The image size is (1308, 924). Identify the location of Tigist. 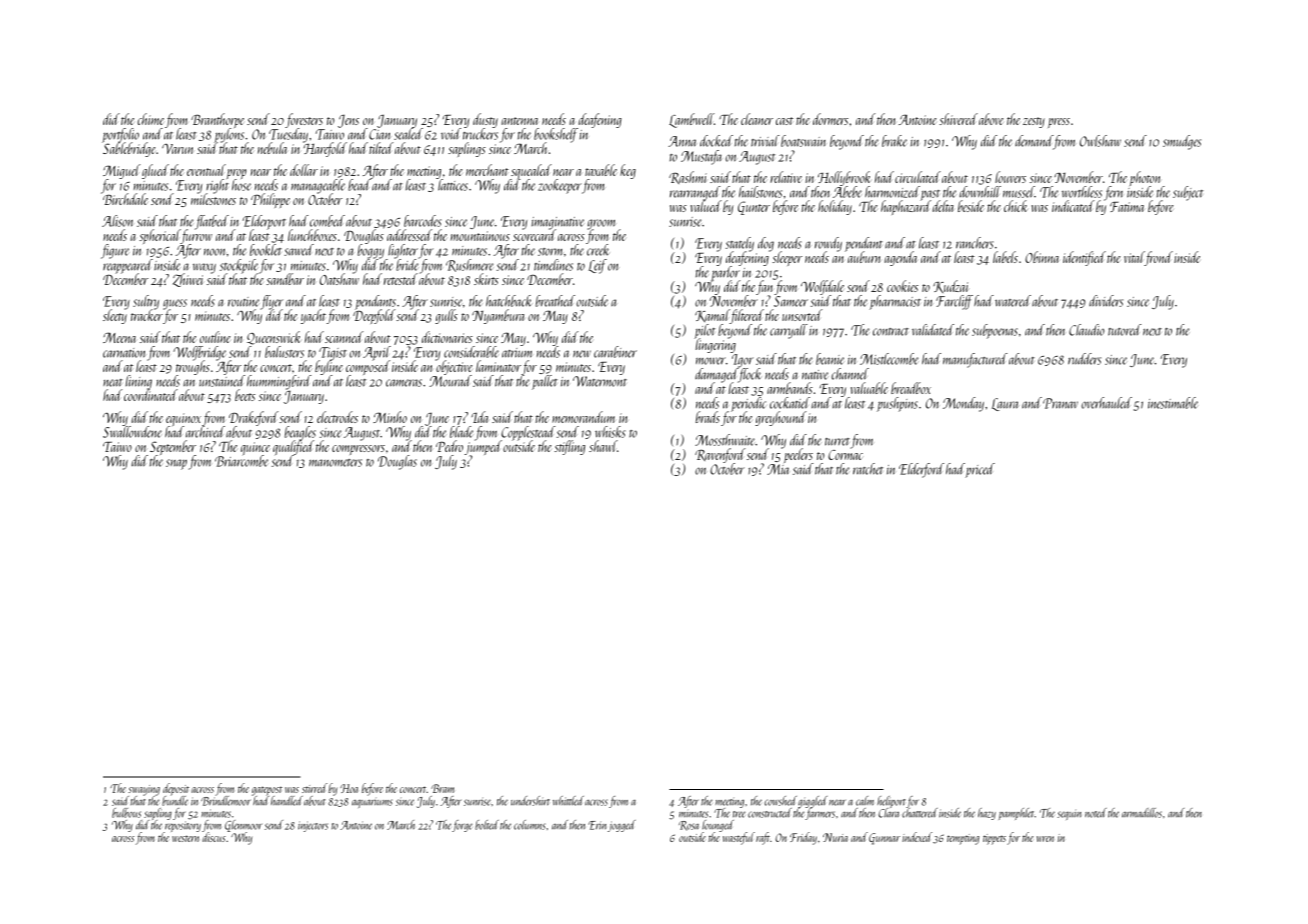
(333, 353).
